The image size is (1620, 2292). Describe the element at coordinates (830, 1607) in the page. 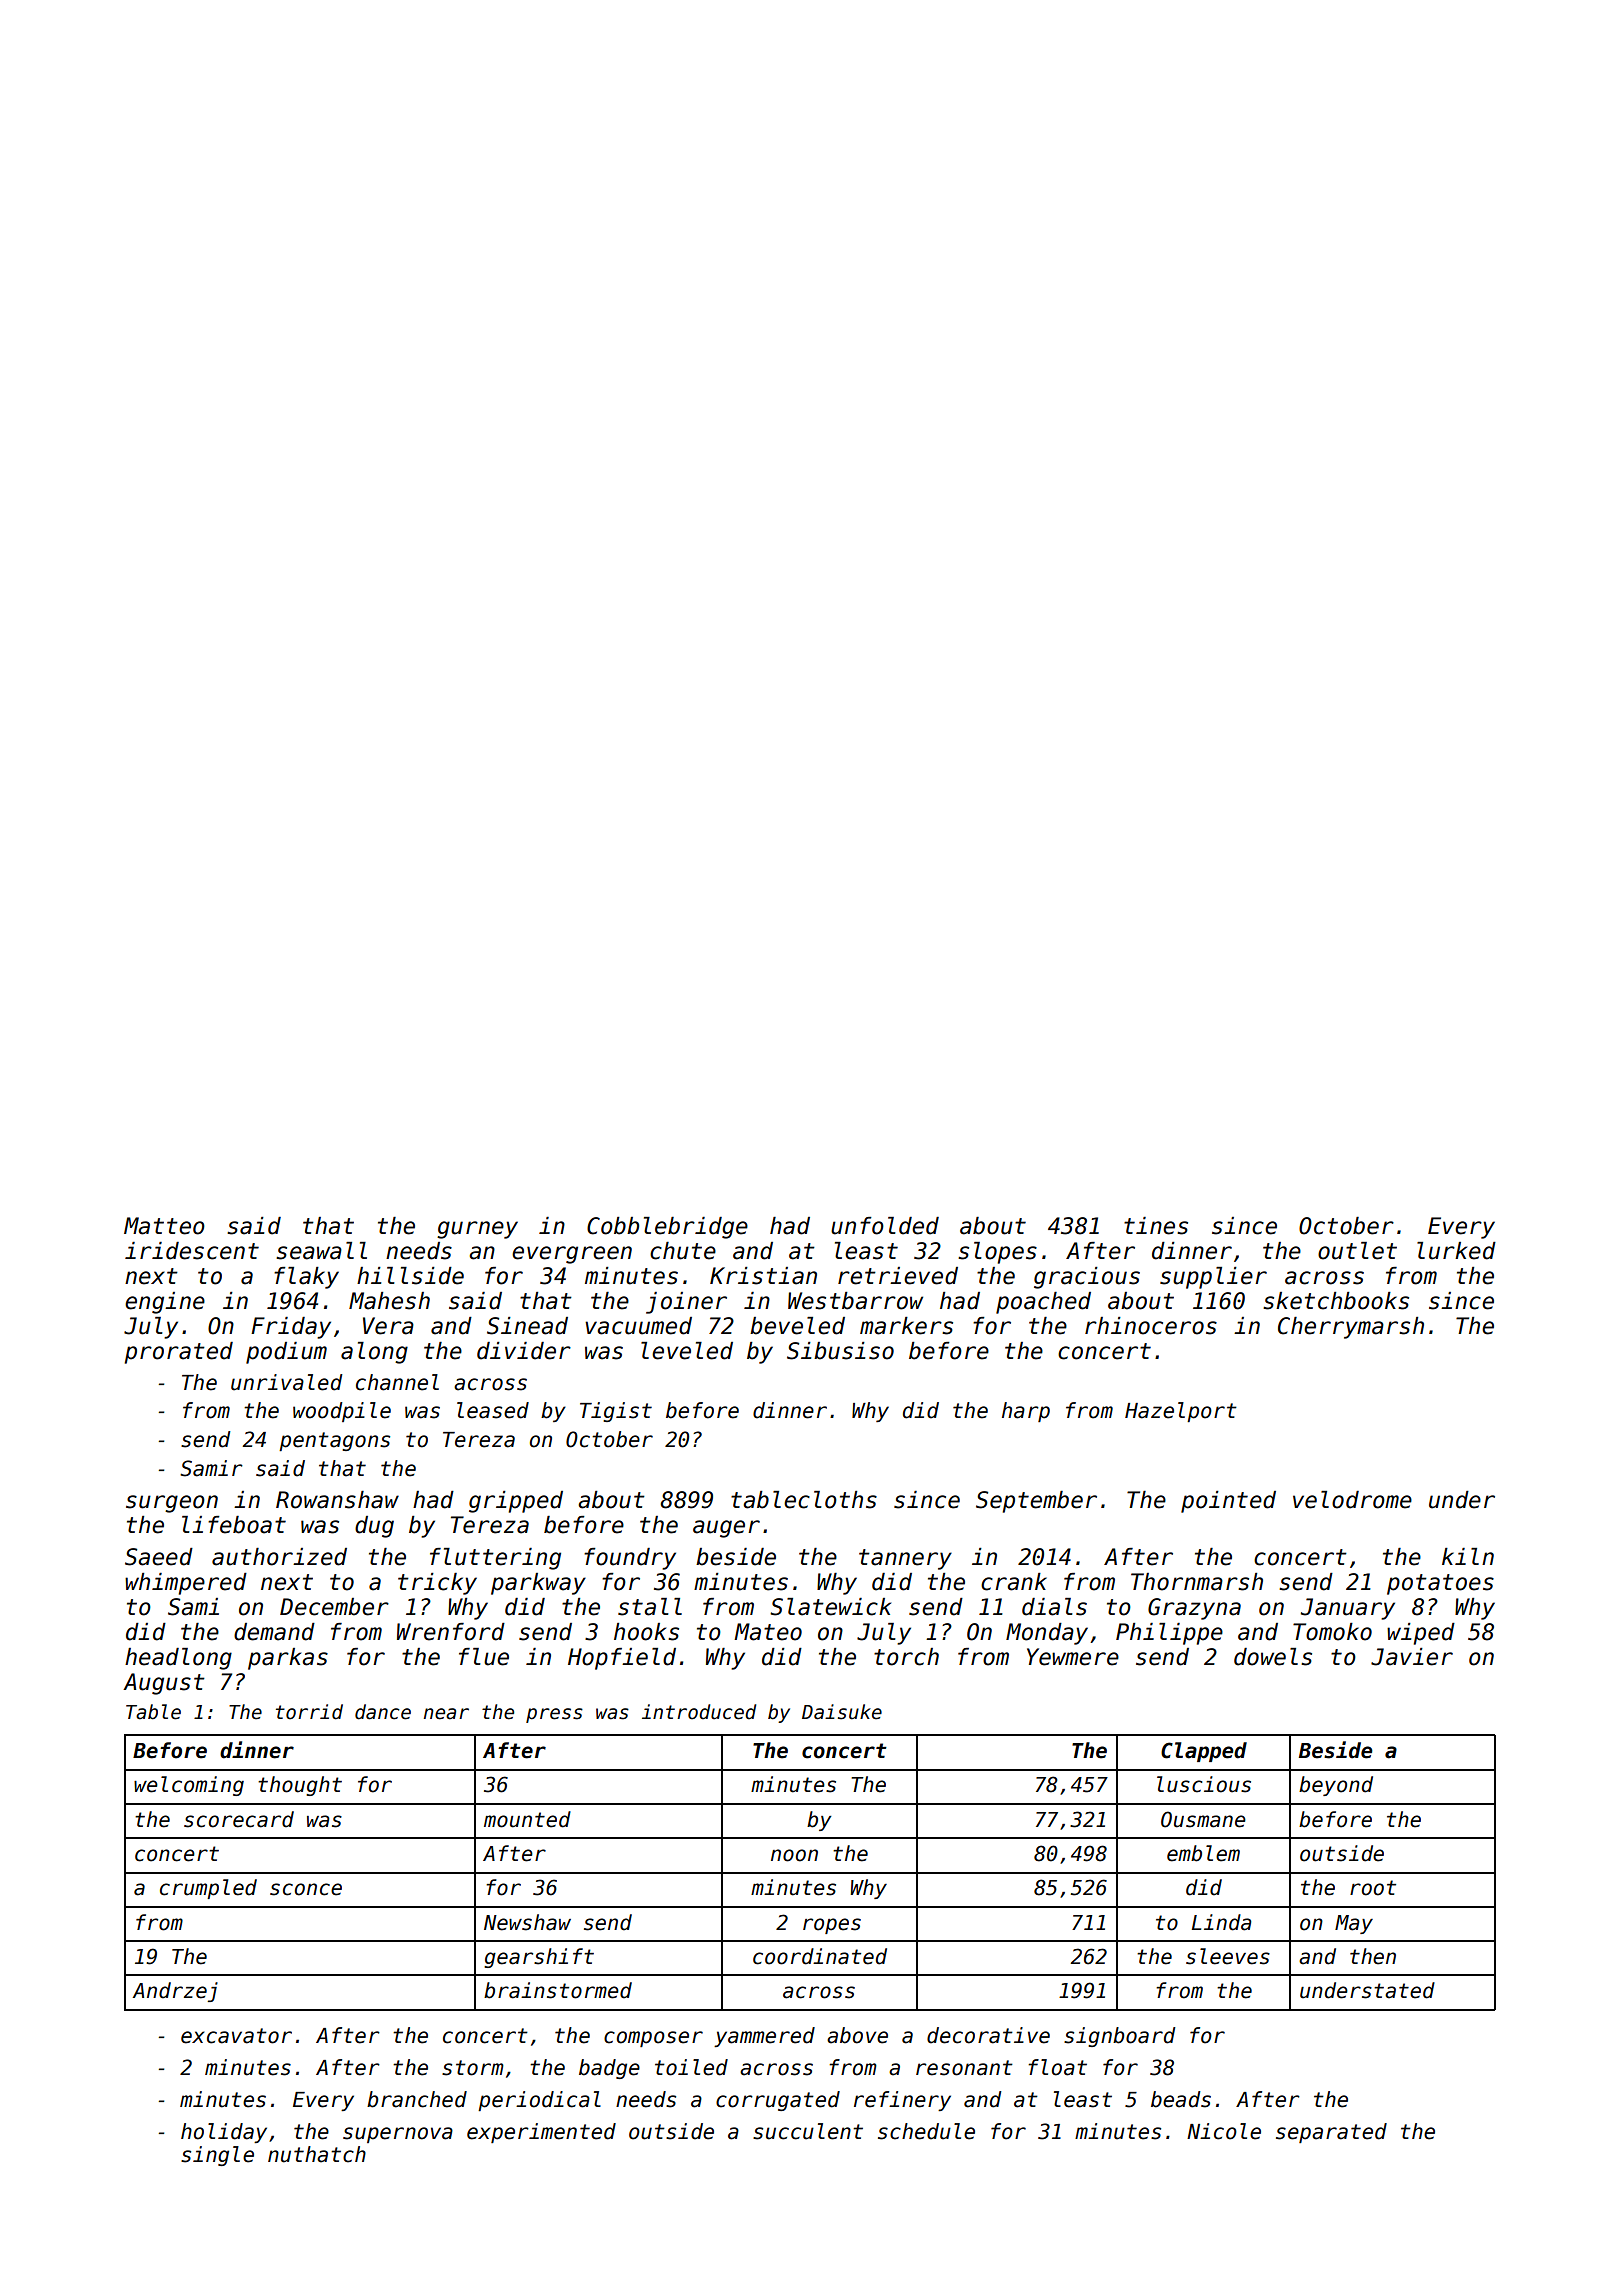

I see `Slatewick` at that location.
